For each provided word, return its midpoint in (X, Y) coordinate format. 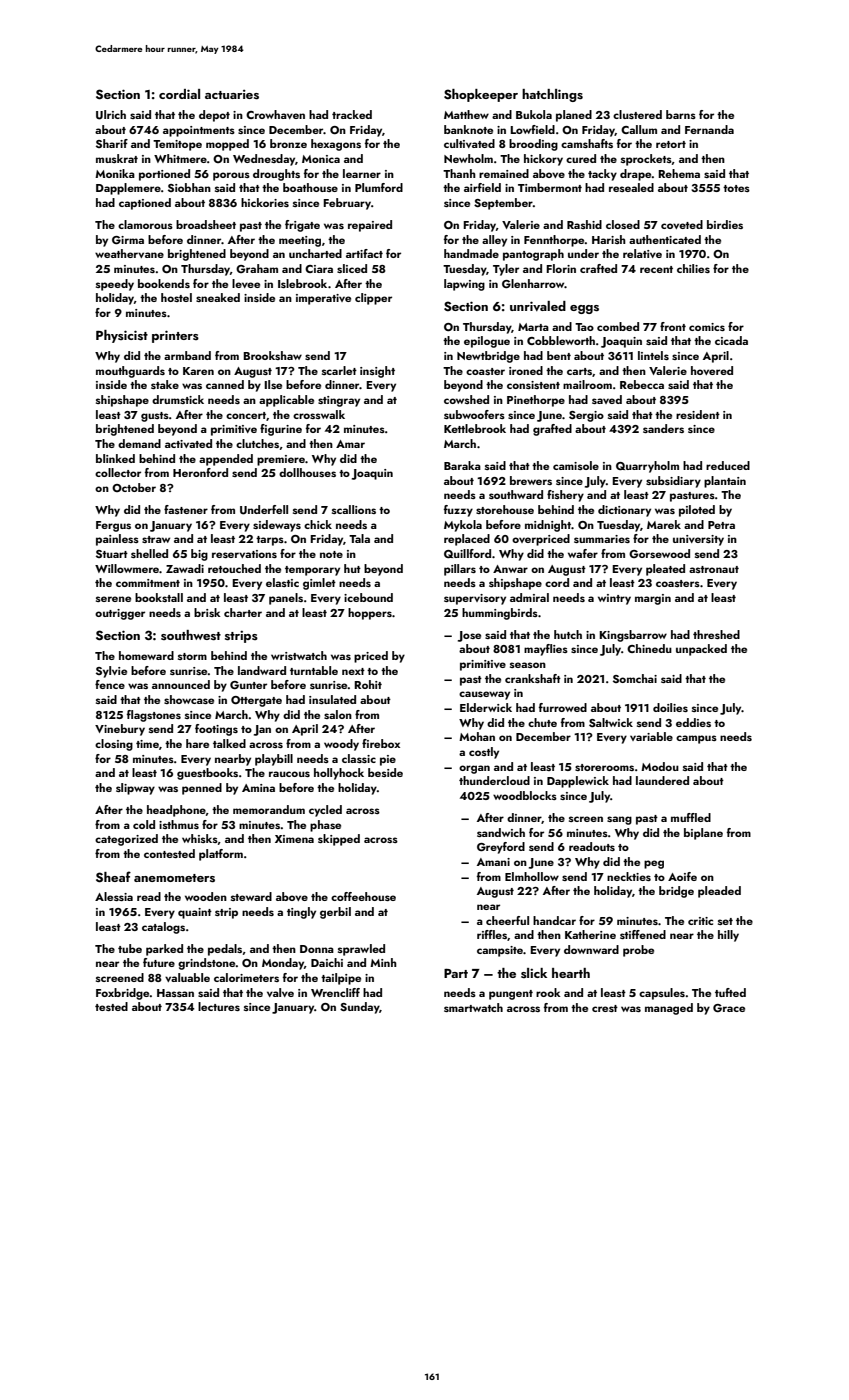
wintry (614, 599)
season (528, 665)
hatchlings (552, 95)
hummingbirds (500, 614)
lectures (219, 1006)
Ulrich (111, 115)
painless (117, 540)
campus (696, 739)
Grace (729, 1008)
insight (377, 372)
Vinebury (120, 730)
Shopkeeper (481, 95)
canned (225, 384)
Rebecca (642, 384)
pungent (511, 995)
